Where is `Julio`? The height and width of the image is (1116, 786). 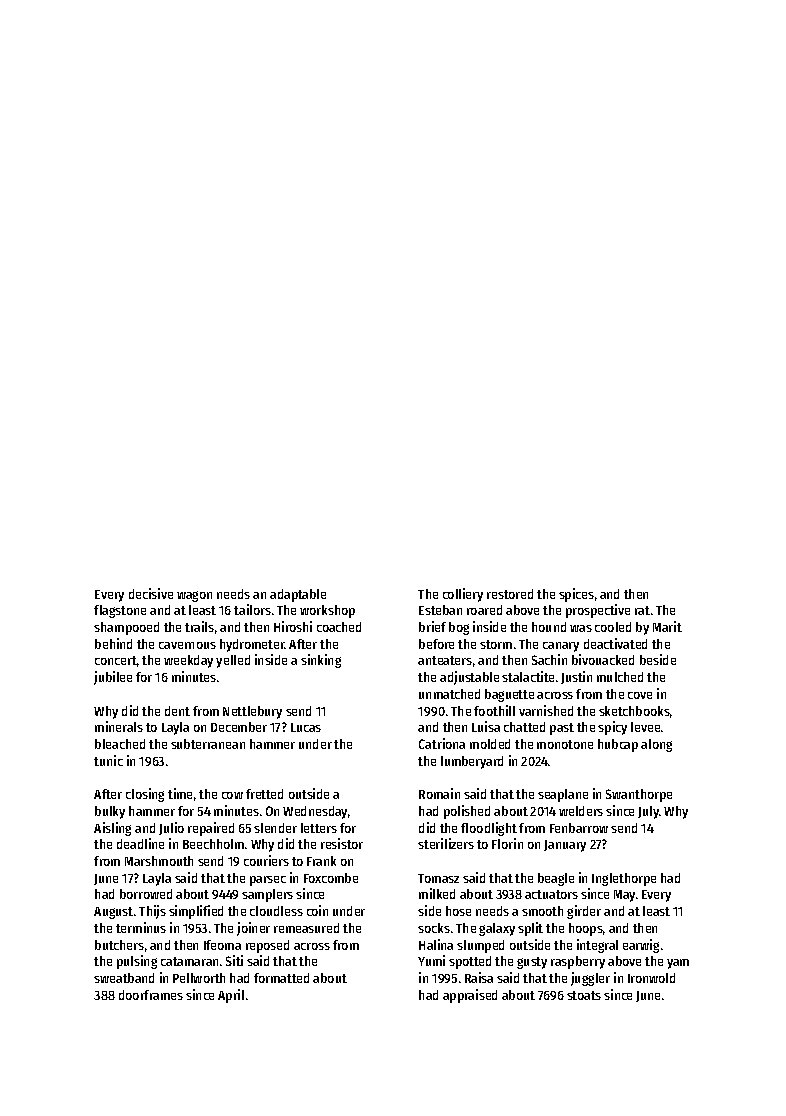 Julio is located at coordinates (171, 828).
